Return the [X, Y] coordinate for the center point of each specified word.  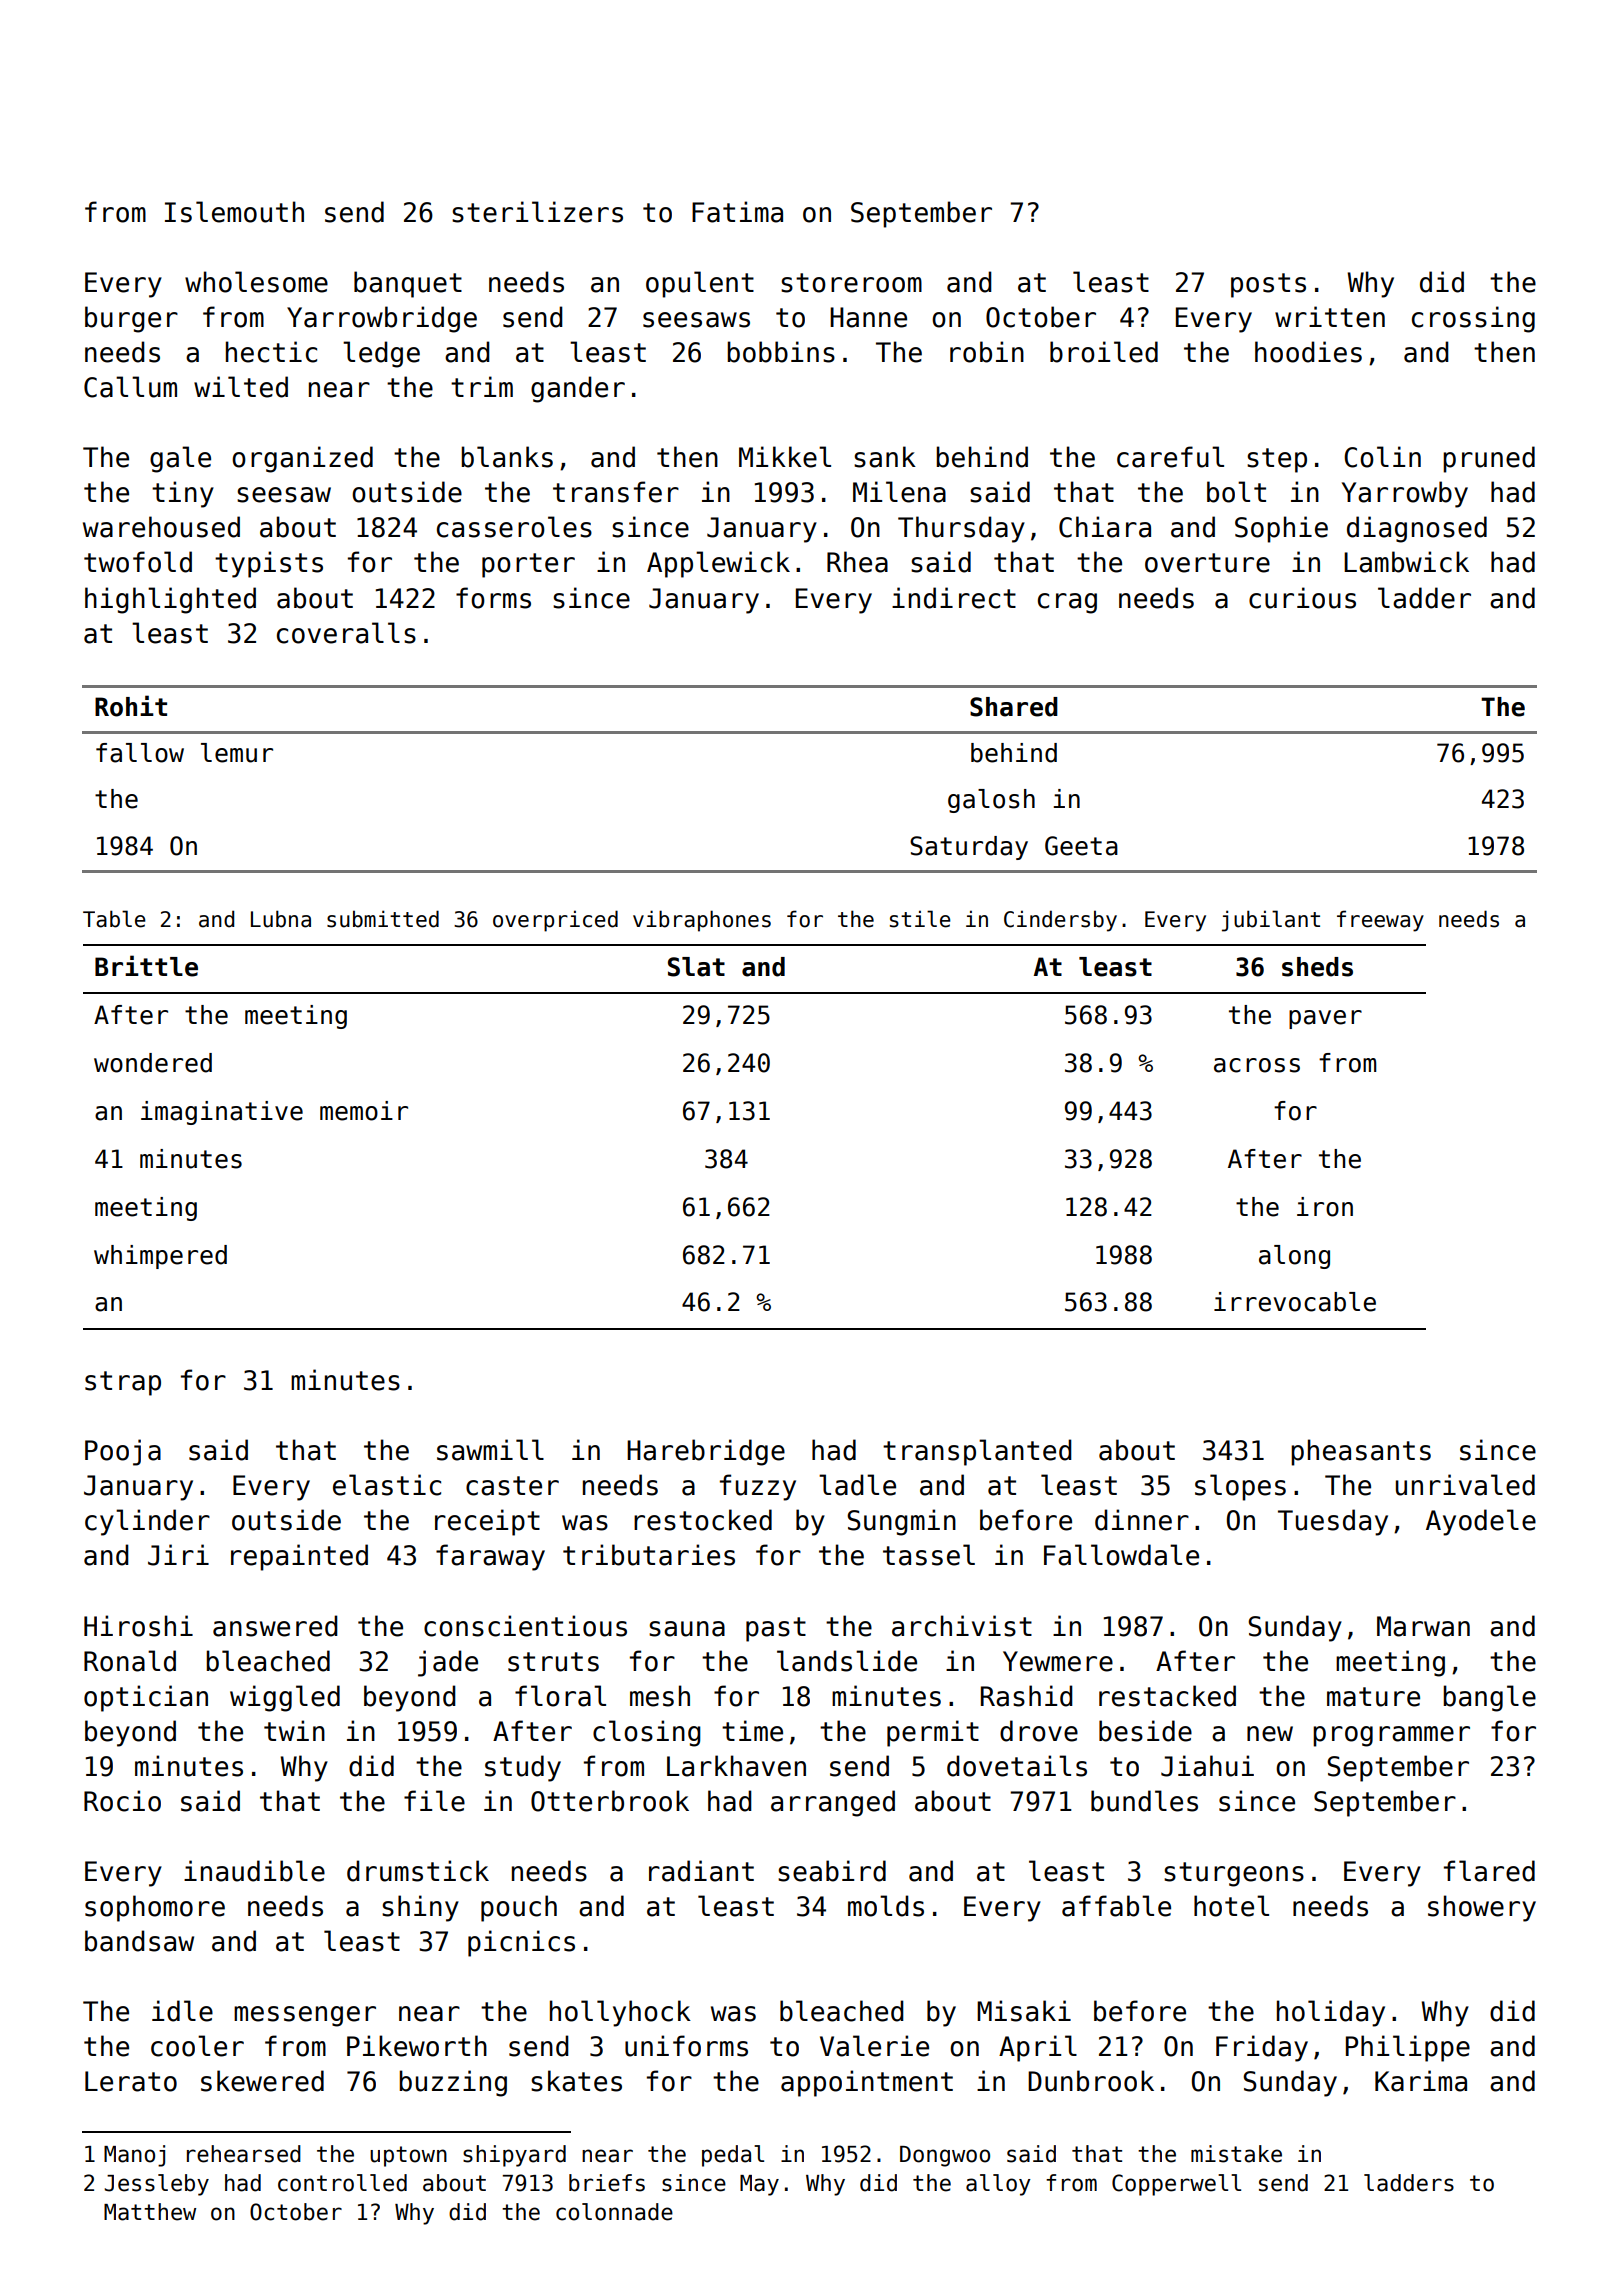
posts [1268, 285]
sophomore [155, 1908]
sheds [1317, 967]
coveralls [346, 633]
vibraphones [702, 921]
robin [987, 352]
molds [886, 1906]
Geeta [1081, 846]
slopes [1240, 1487]
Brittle [146, 966]
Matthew [150, 2212]
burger [131, 319]
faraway [490, 1557]
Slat [696, 967]
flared [1489, 1871]
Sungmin [901, 1522]
